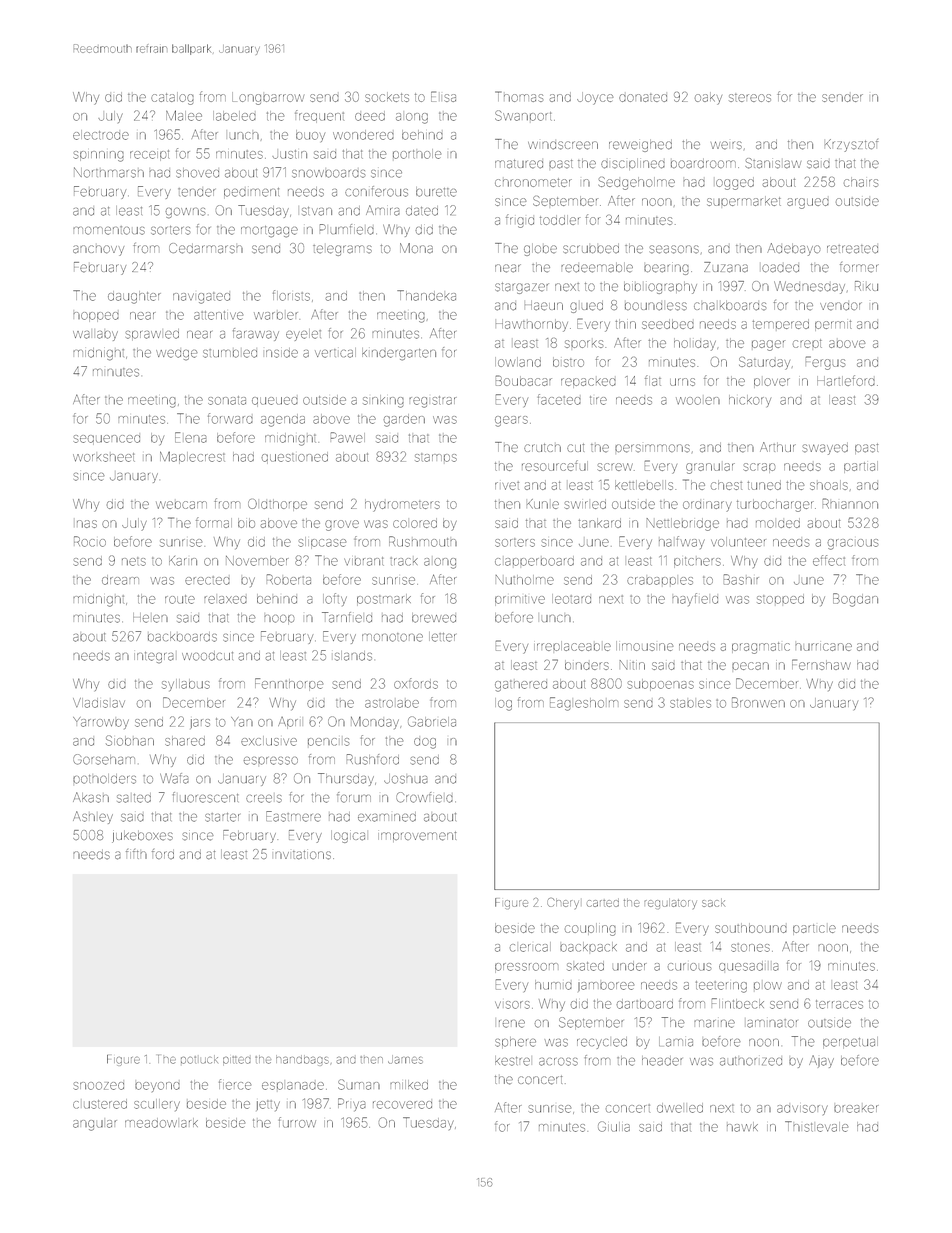  Describe the element at coordinates (335, 353) in the image. I see `vertical` at that location.
